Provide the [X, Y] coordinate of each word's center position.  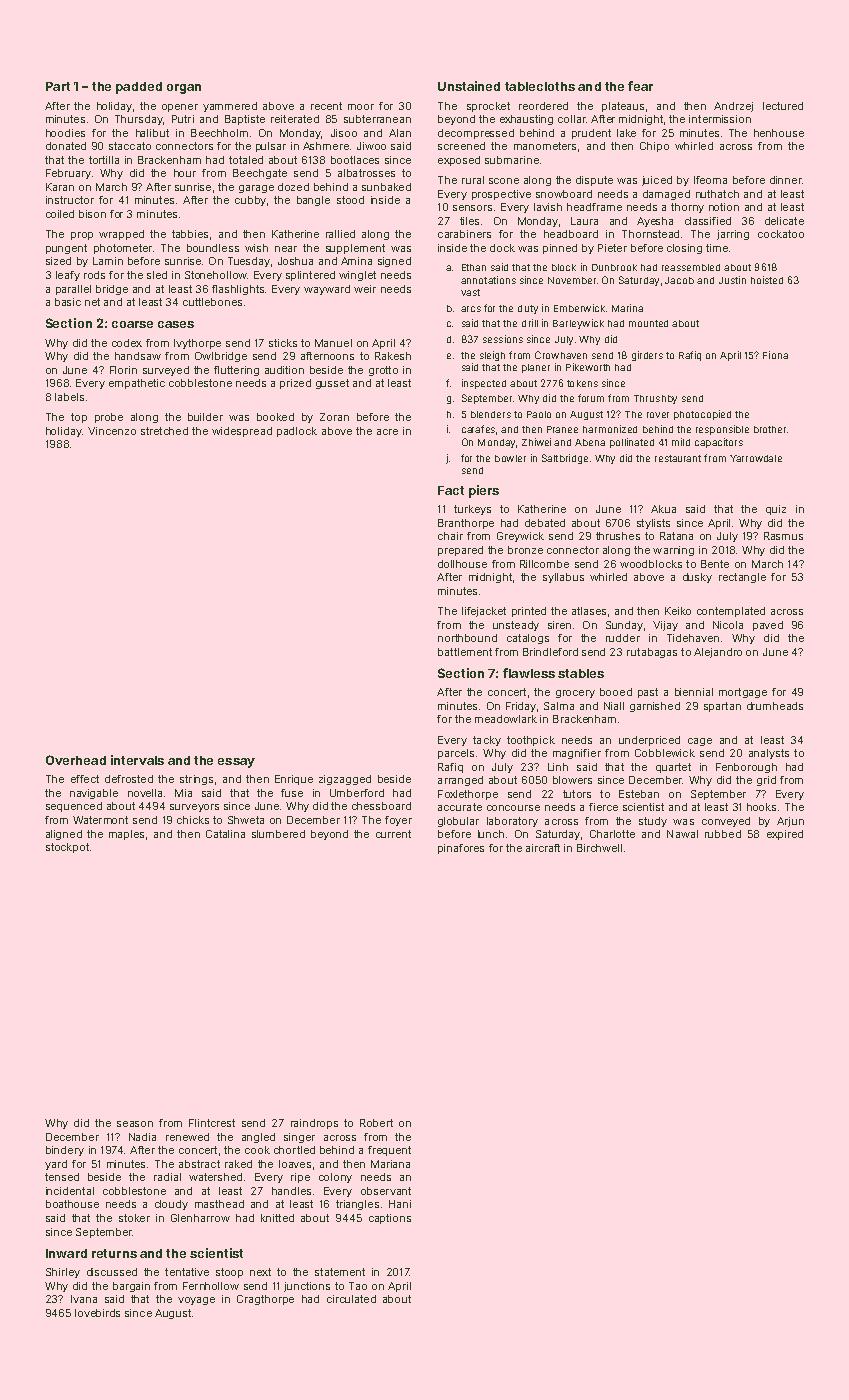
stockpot [67, 848]
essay [236, 763]
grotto [383, 371]
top [79, 418]
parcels [456, 754]
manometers [545, 146]
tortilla [104, 160]
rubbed [723, 834]
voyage [196, 1301]
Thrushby [655, 399]
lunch [491, 834]
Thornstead [650, 234]
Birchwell [599, 848]
